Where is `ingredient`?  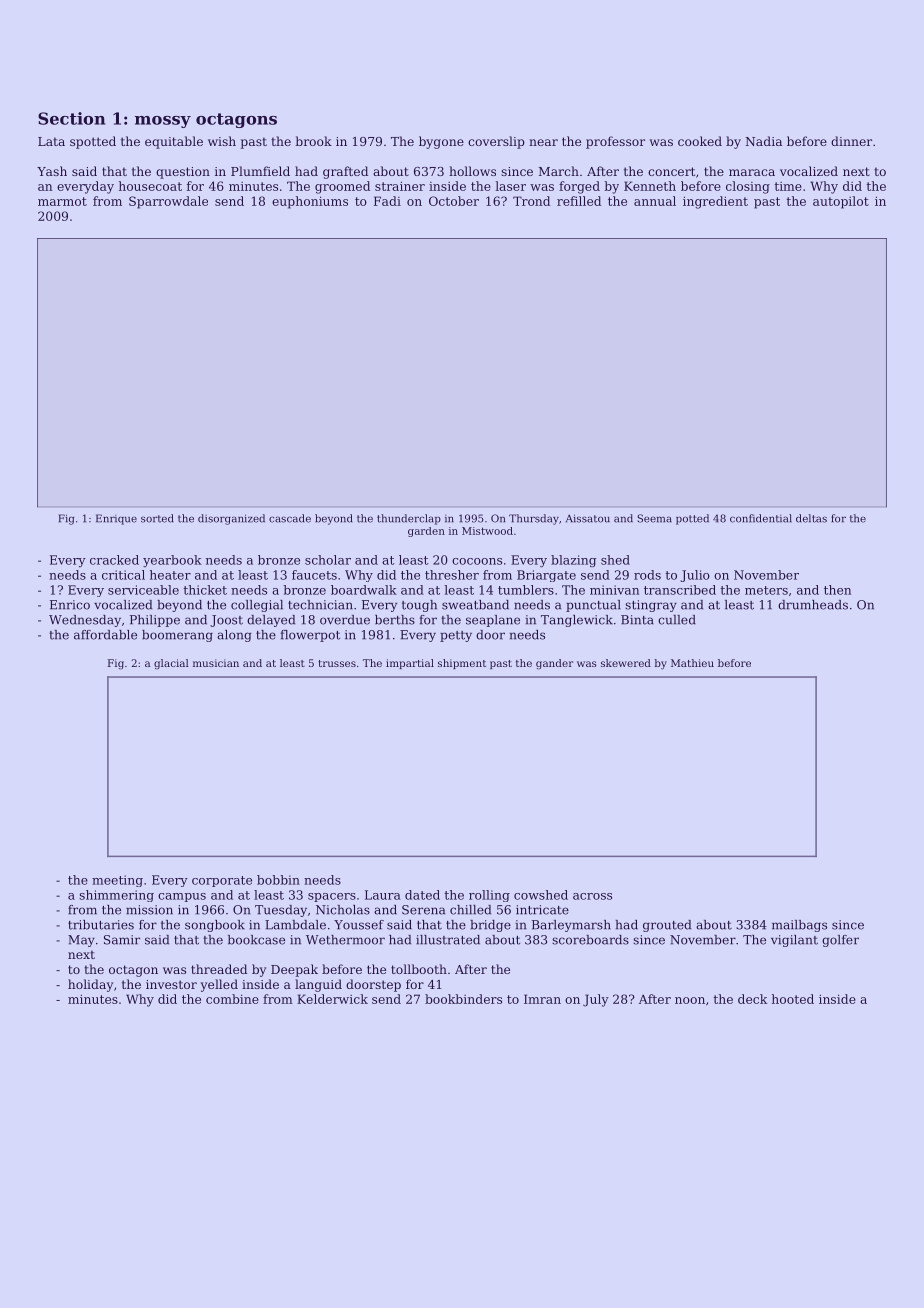 ingredient is located at coordinates (715, 202).
